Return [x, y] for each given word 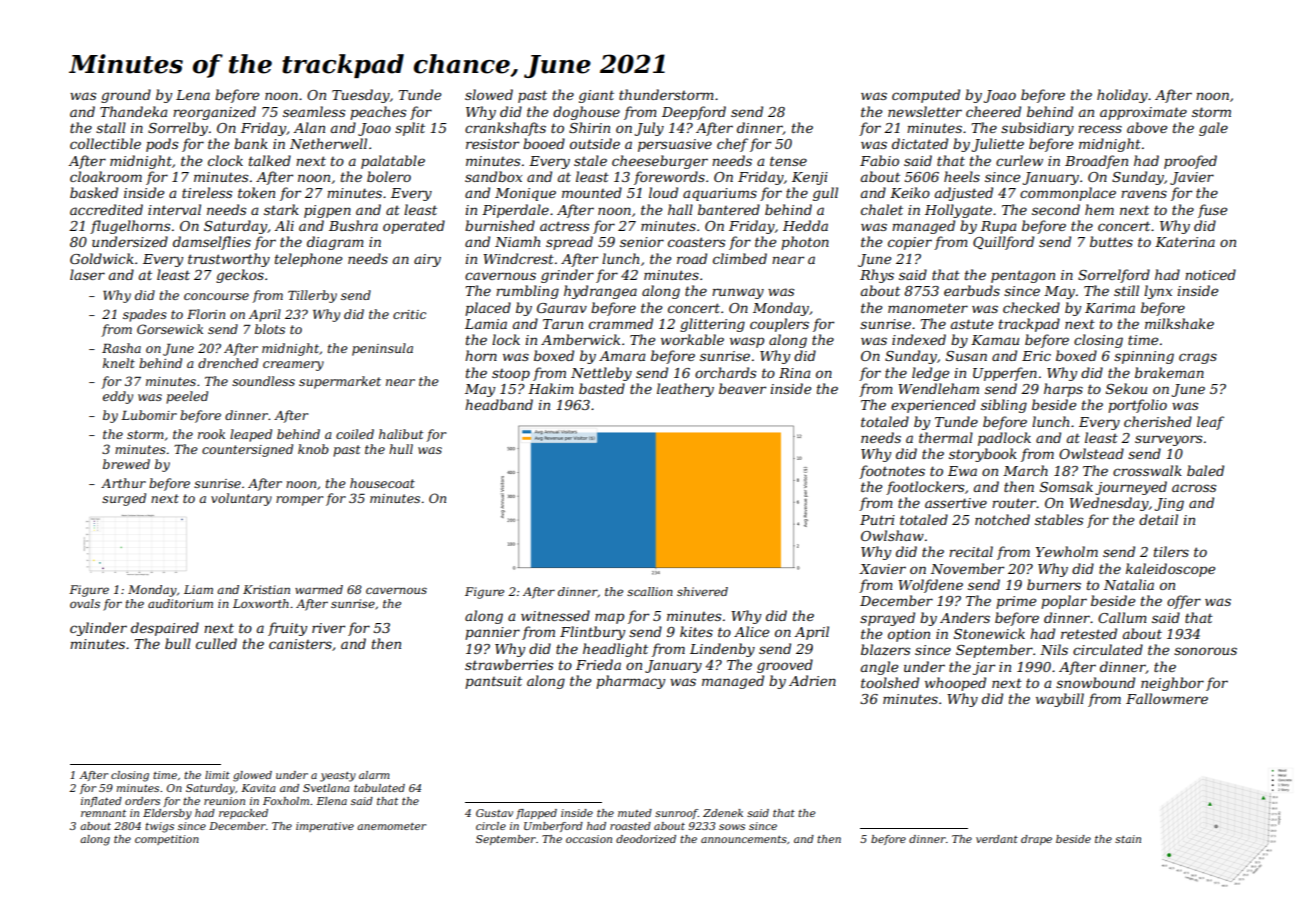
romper [299, 501]
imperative [325, 827]
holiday [1122, 96]
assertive [956, 503]
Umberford [553, 827]
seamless [314, 111]
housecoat [382, 483]
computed [926, 96]
